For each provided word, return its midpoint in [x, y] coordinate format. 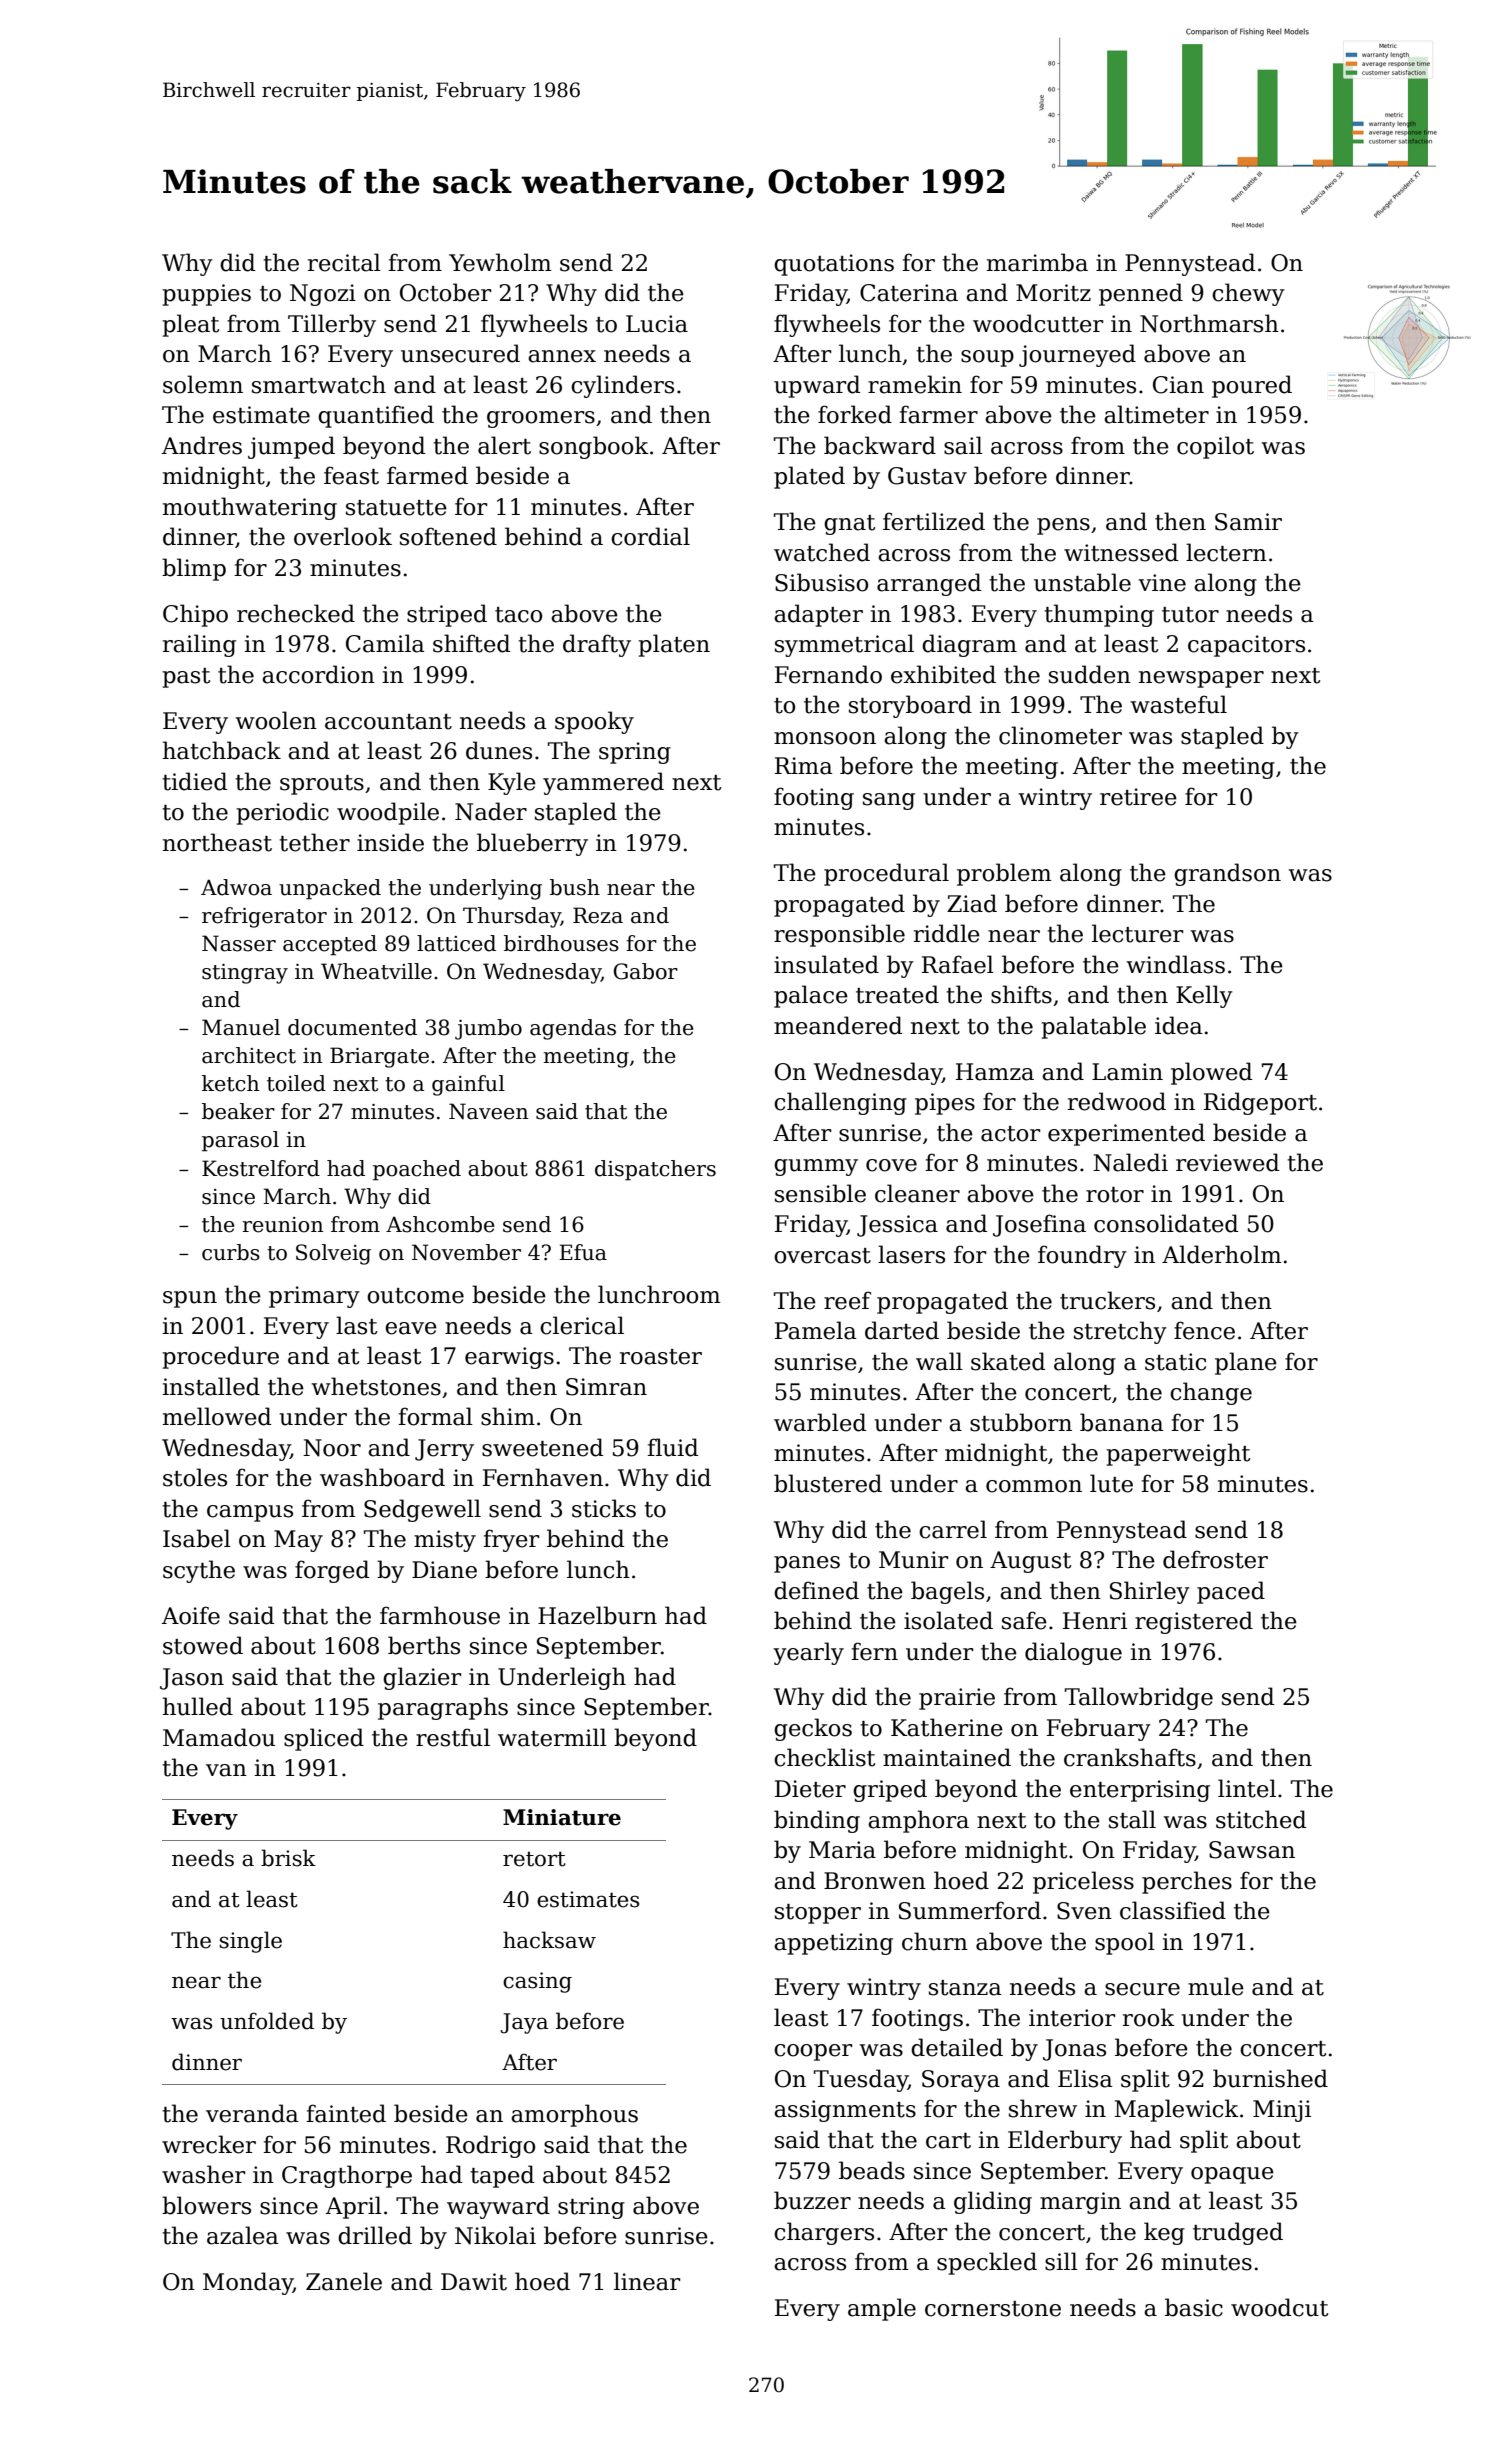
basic [1194, 2307]
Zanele [344, 2281]
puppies [206, 295]
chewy [1248, 294]
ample [882, 2309]
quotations [834, 265]
